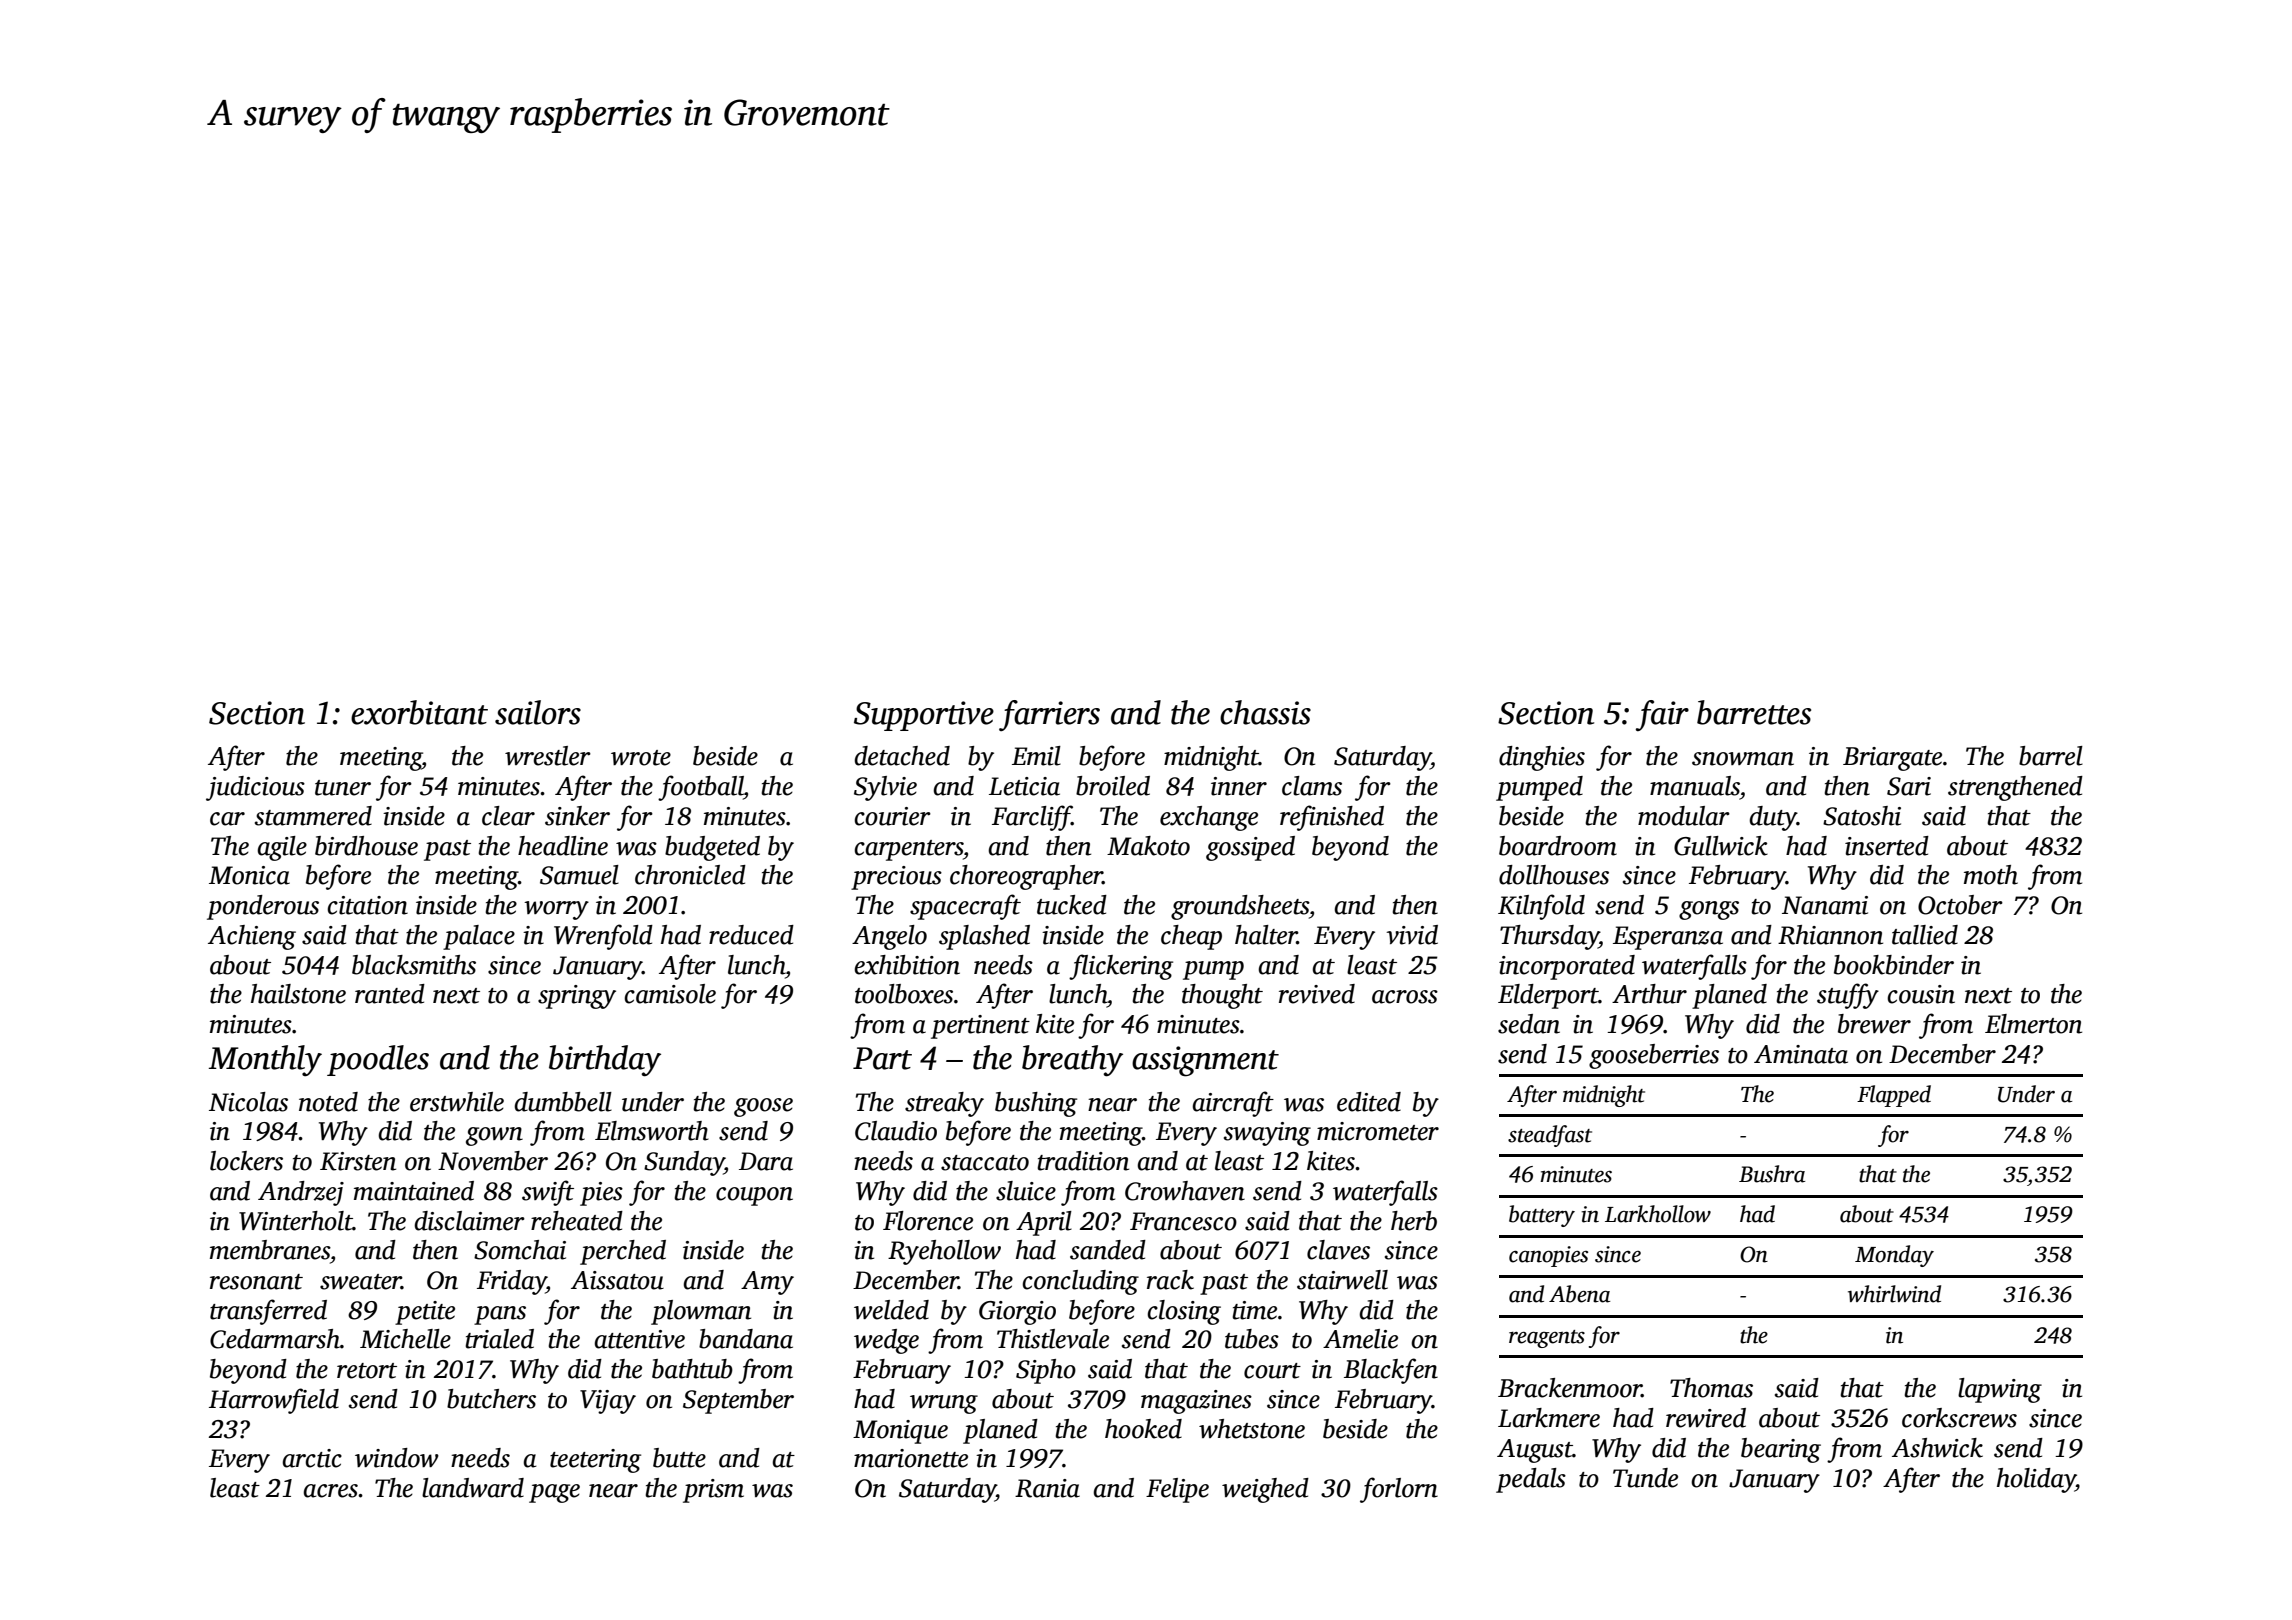 This page has height=1620, width=2292. What do you see at coordinates (2051, 756) in the page?
I see `barrel` at bounding box center [2051, 756].
